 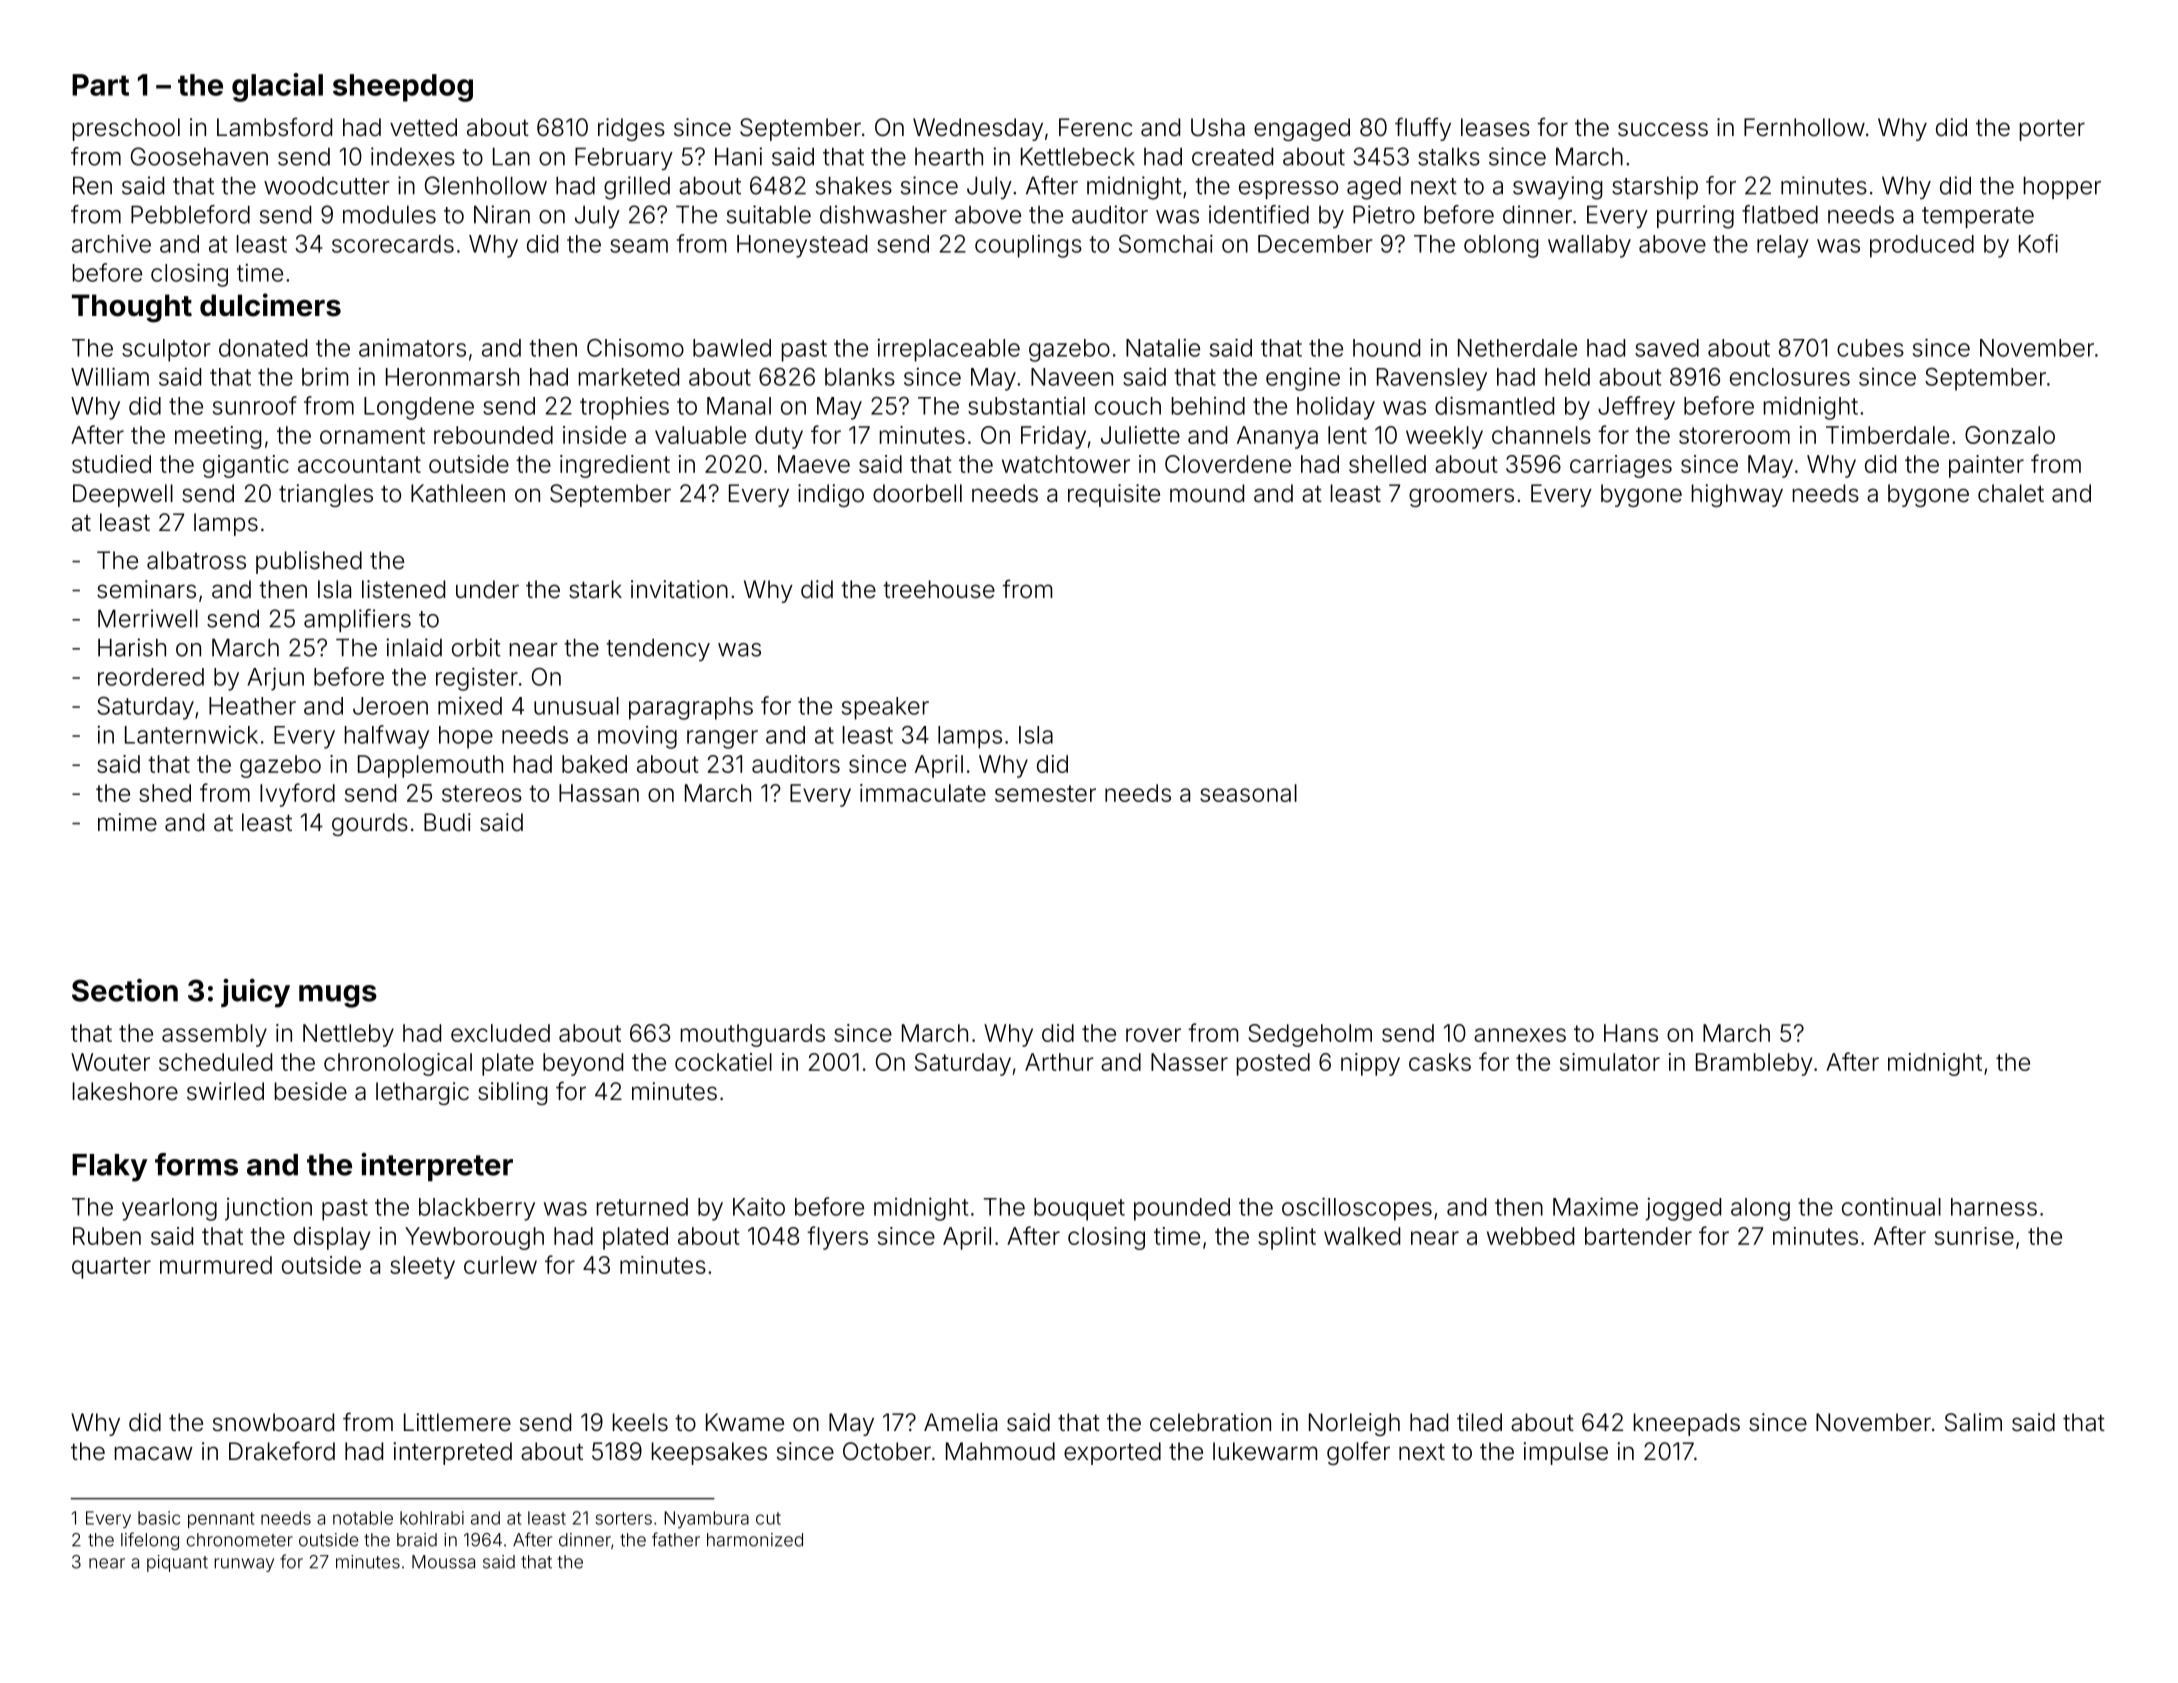 I want to click on pennant, so click(x=221, y=1520).
